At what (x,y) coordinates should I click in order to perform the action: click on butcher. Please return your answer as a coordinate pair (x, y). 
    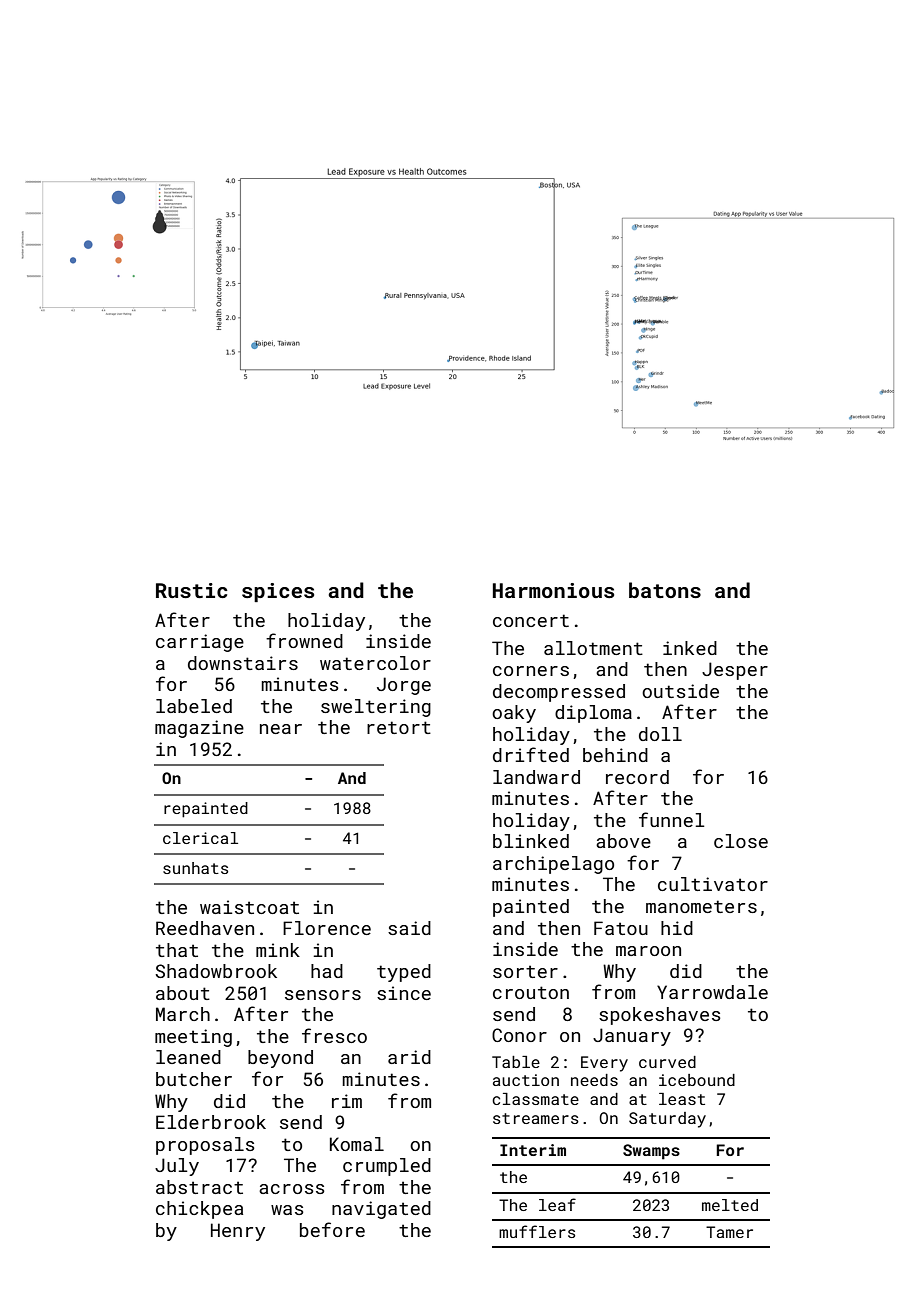
    Looking at the image, I should click on (194, 1079).
